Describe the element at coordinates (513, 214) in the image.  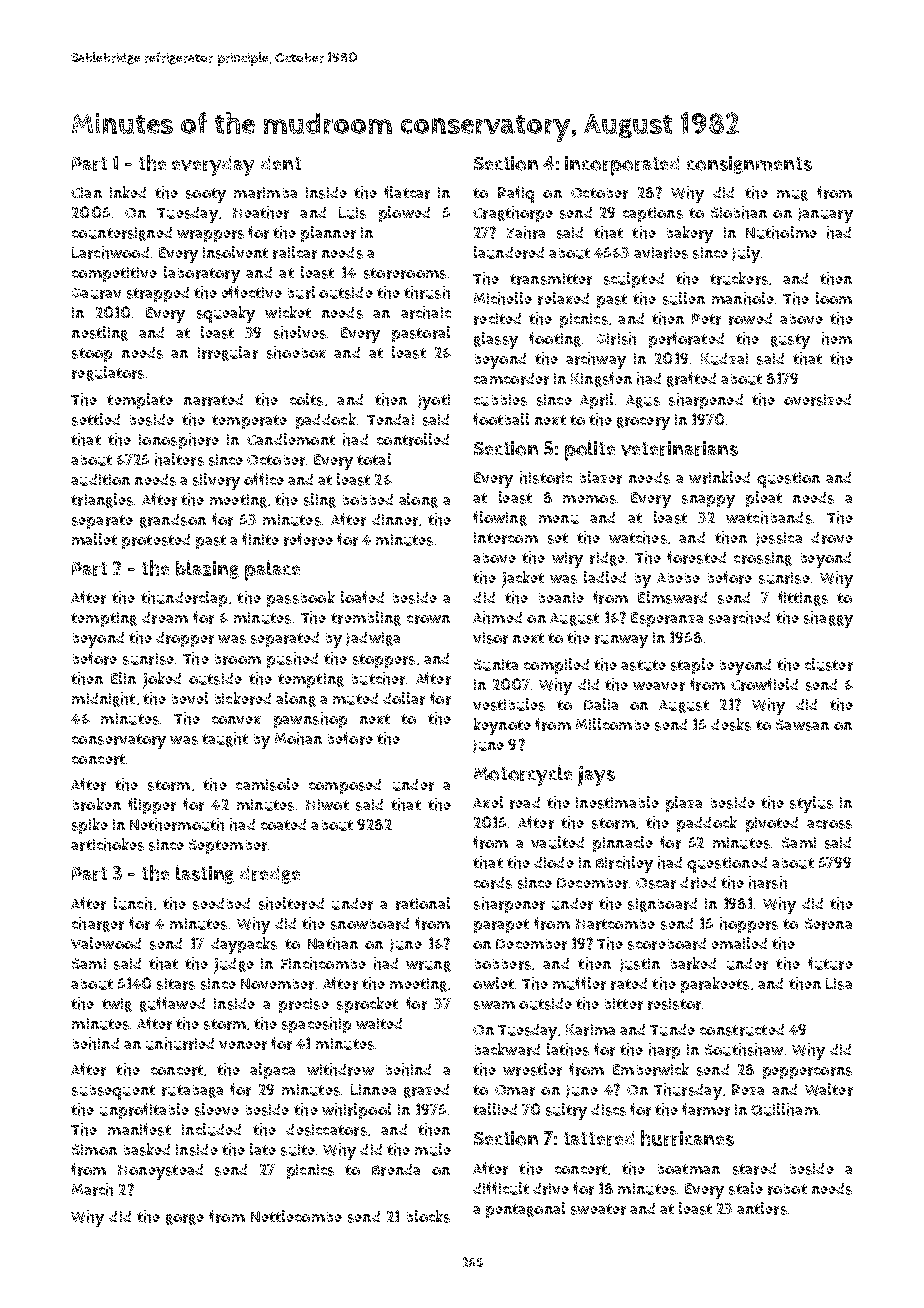
I see `Cragthorpe` at that location.
